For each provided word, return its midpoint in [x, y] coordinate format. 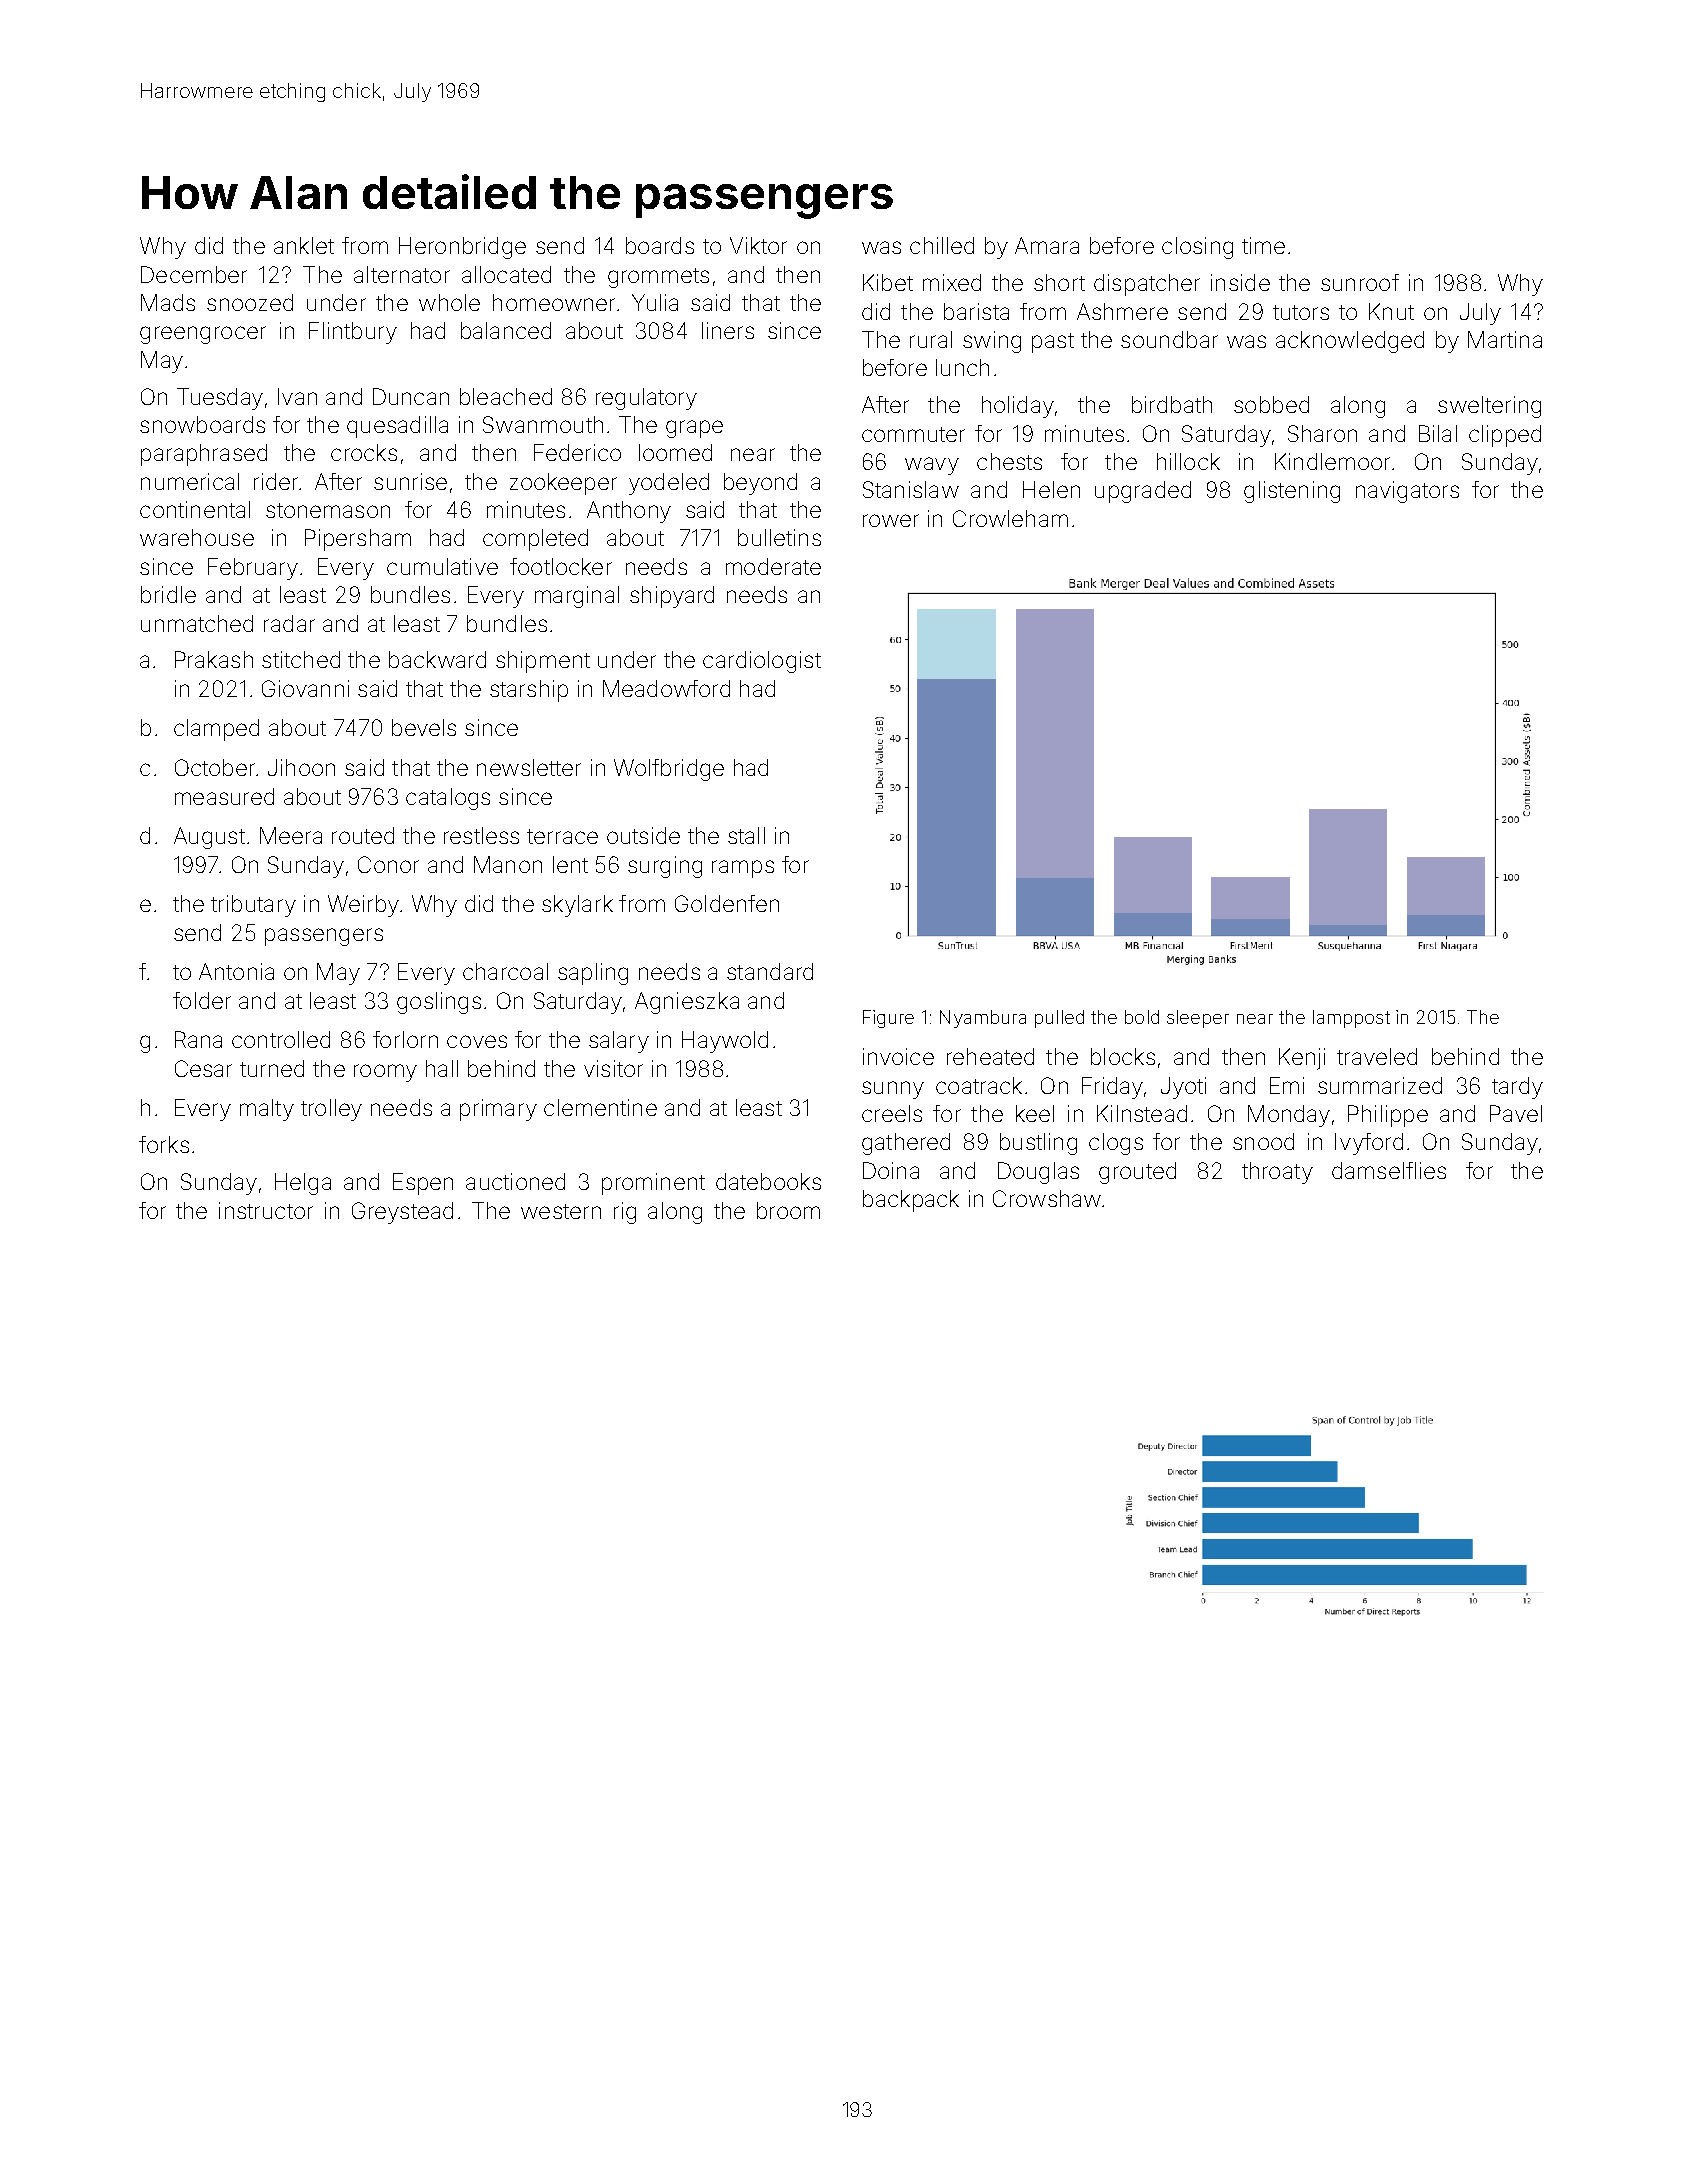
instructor [266, 1210]
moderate [773, 566]
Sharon [1322, 433]
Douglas [1038, 1173]
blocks [1123, 1056]
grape [694, 429]
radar [289, 623]
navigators [1407, 492]
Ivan [297, 396]
